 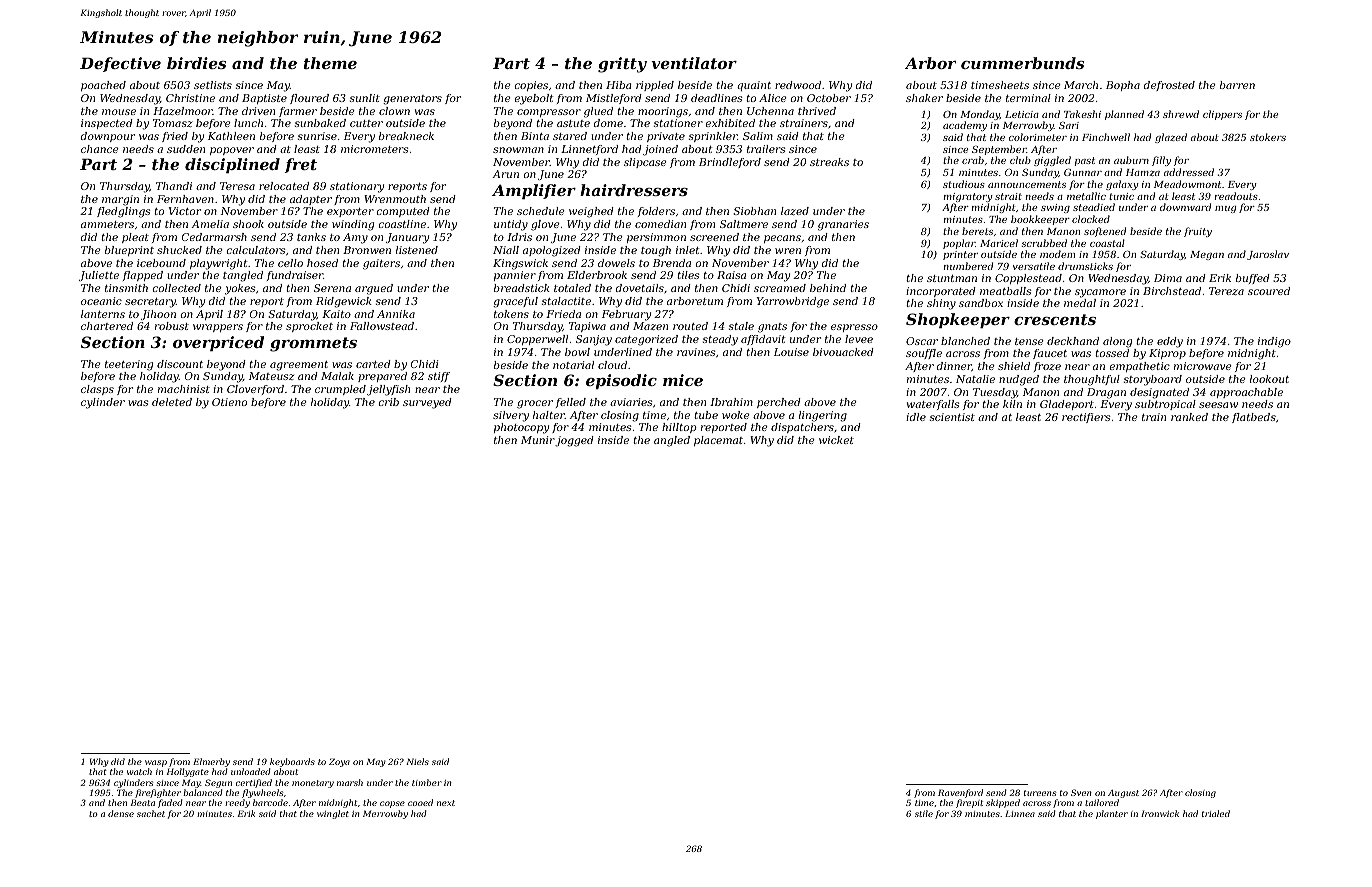 I want to click on stile, so click(x=924, y=813).
